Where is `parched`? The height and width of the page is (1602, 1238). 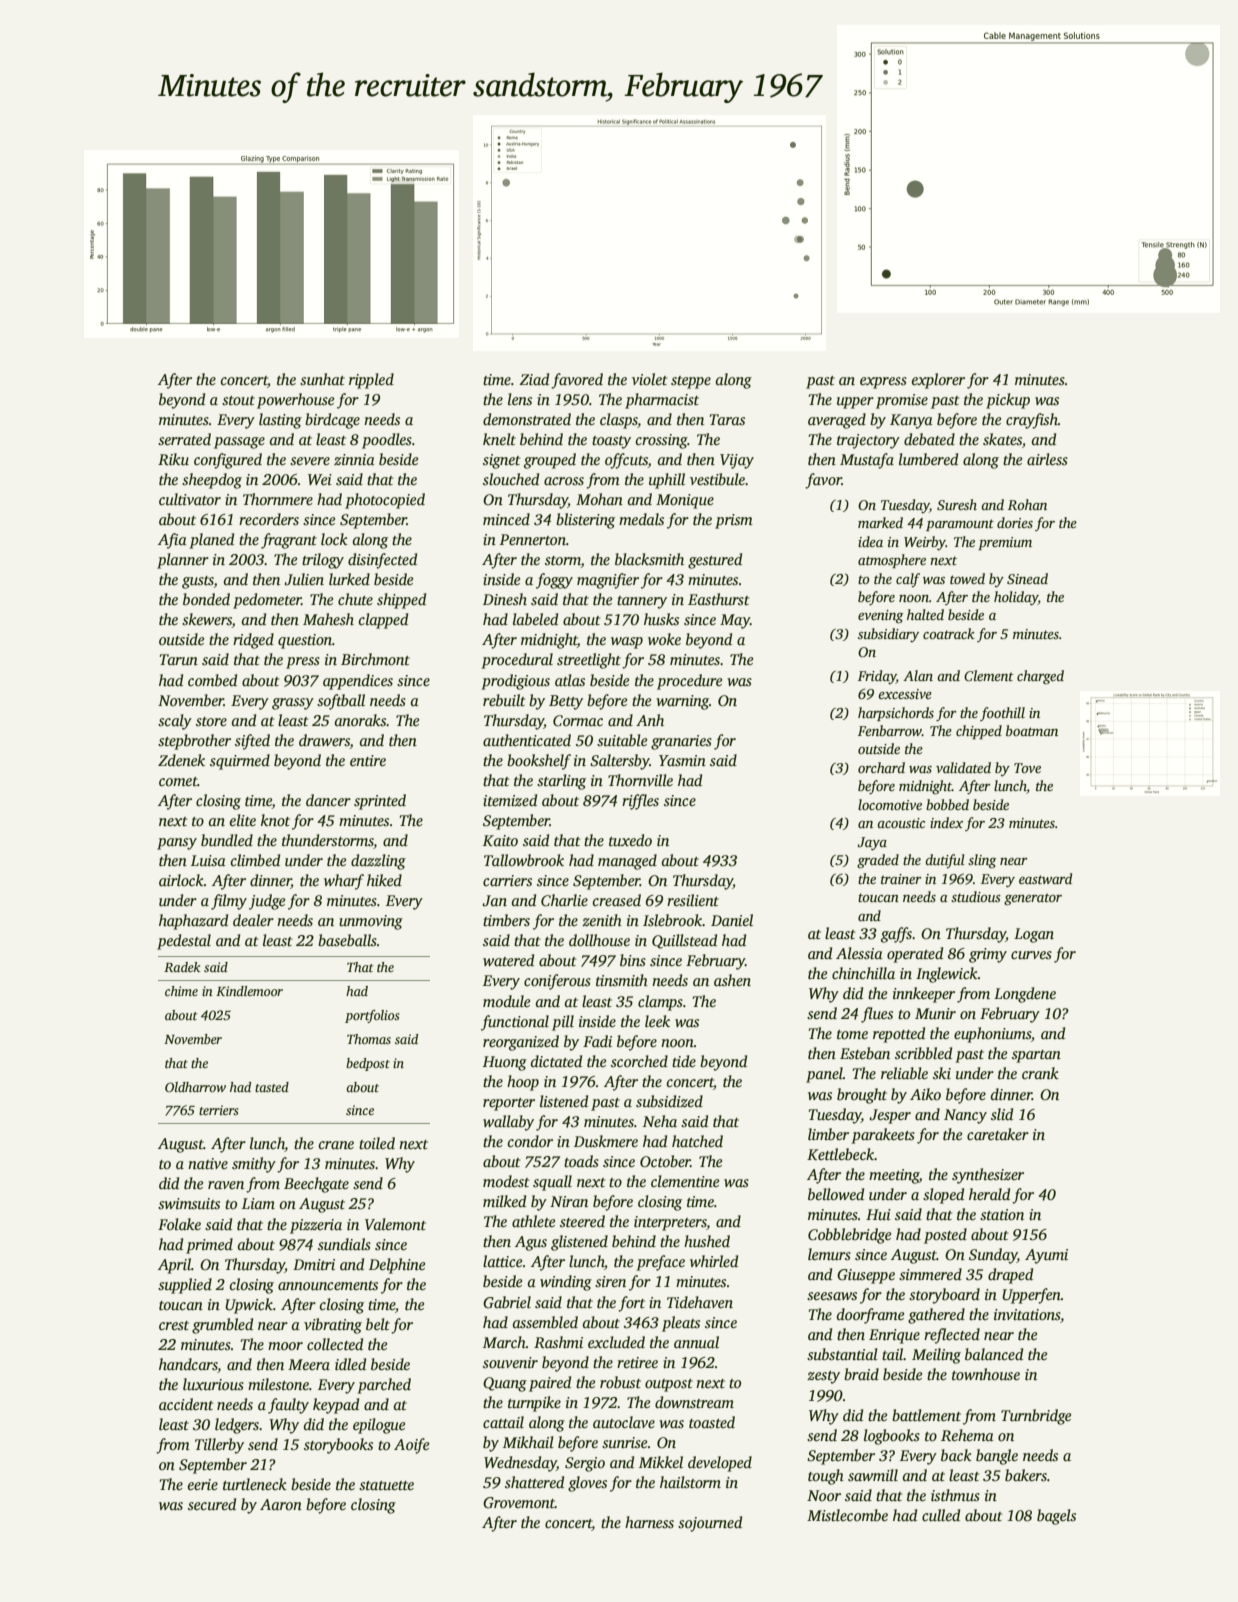
parched is located at coordinates (384, 1386).
